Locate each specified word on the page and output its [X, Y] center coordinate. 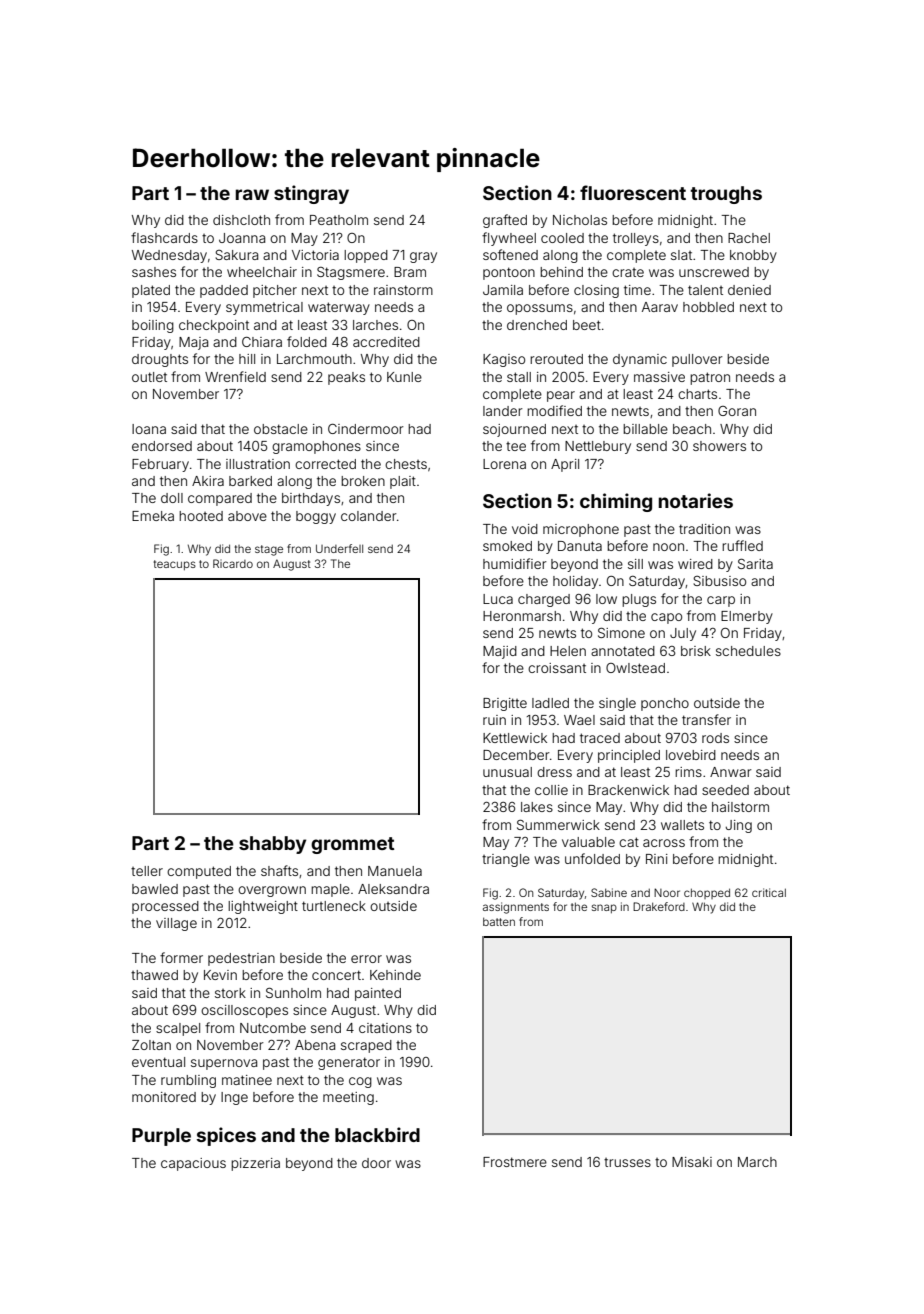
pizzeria [255, 1164]
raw [252, 194]
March [757, 1162]
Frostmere [515, 1162]
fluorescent [633, 192]
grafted [505, 221]
